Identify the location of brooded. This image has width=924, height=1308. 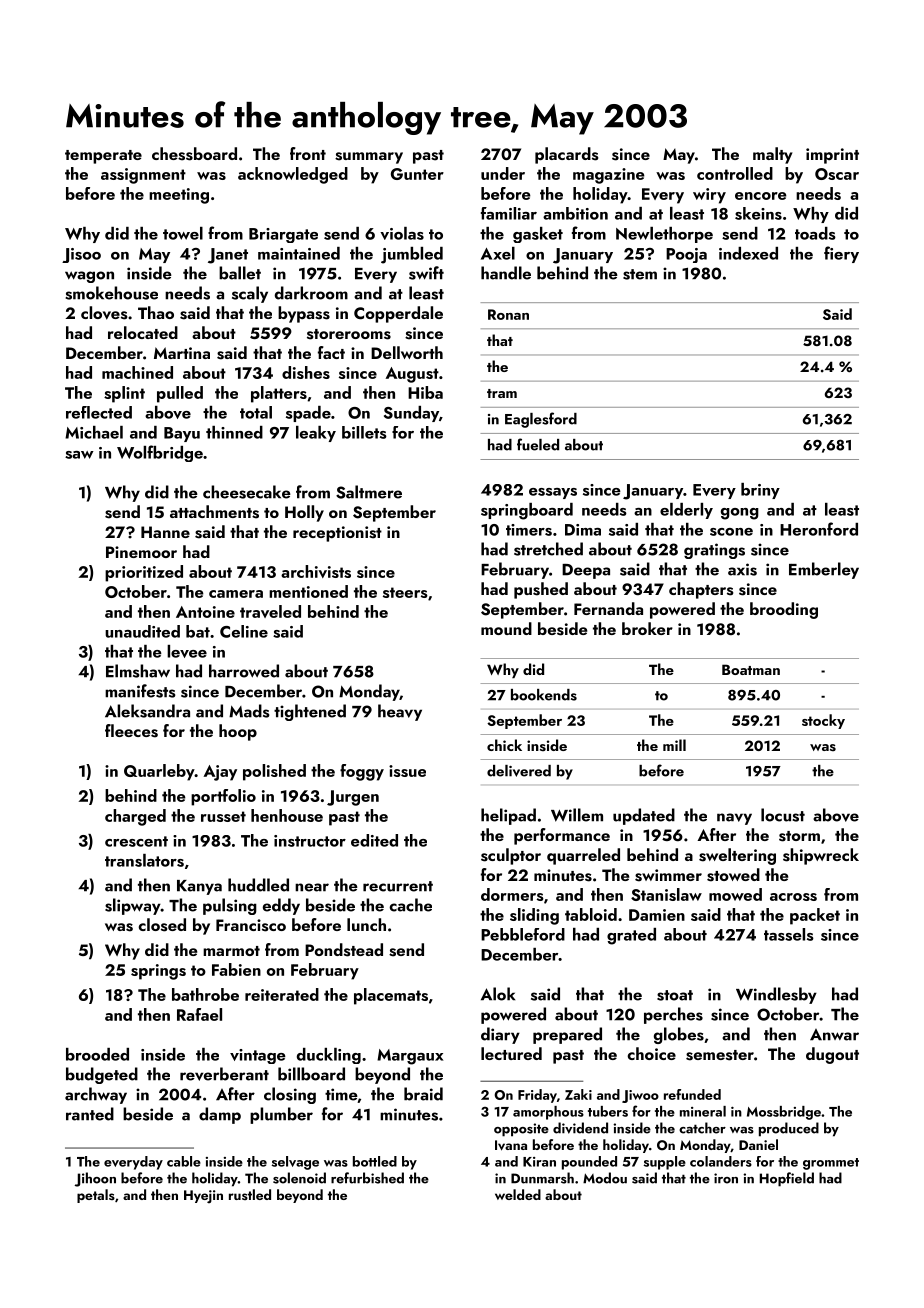
(97, 1054).
